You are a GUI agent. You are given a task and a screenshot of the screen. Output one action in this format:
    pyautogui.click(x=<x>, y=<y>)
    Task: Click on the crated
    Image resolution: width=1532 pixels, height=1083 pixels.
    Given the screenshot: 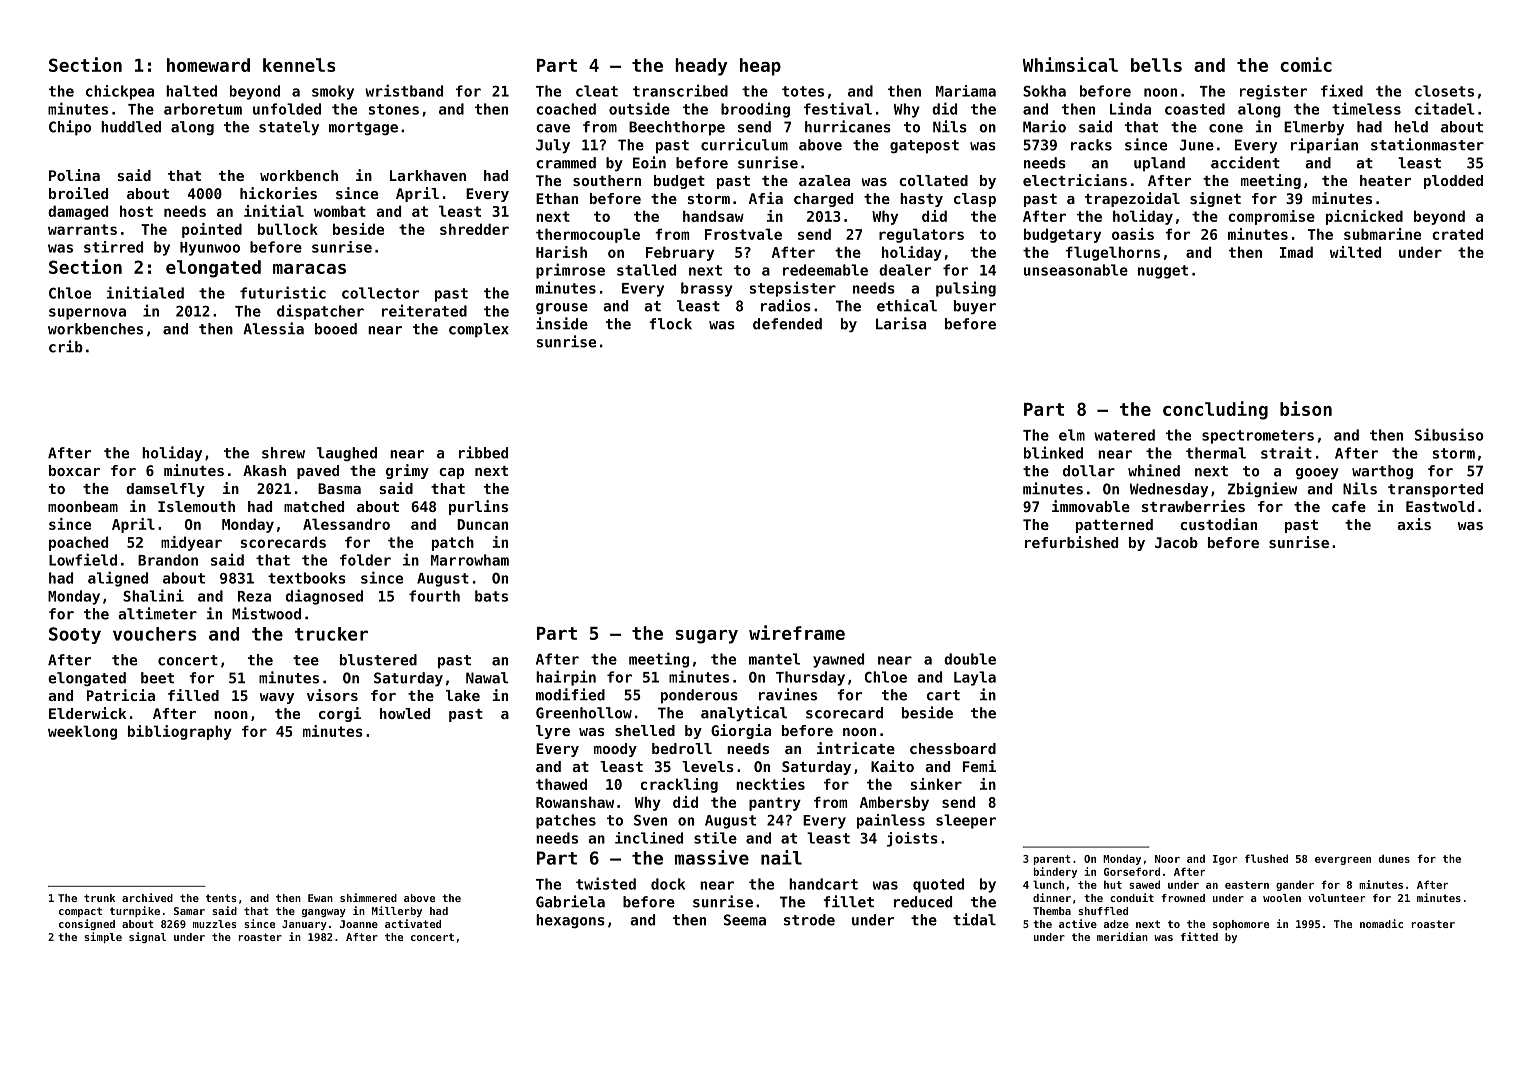 What is the action you would take?
    pyautogui.click(x=1457, y=234)
